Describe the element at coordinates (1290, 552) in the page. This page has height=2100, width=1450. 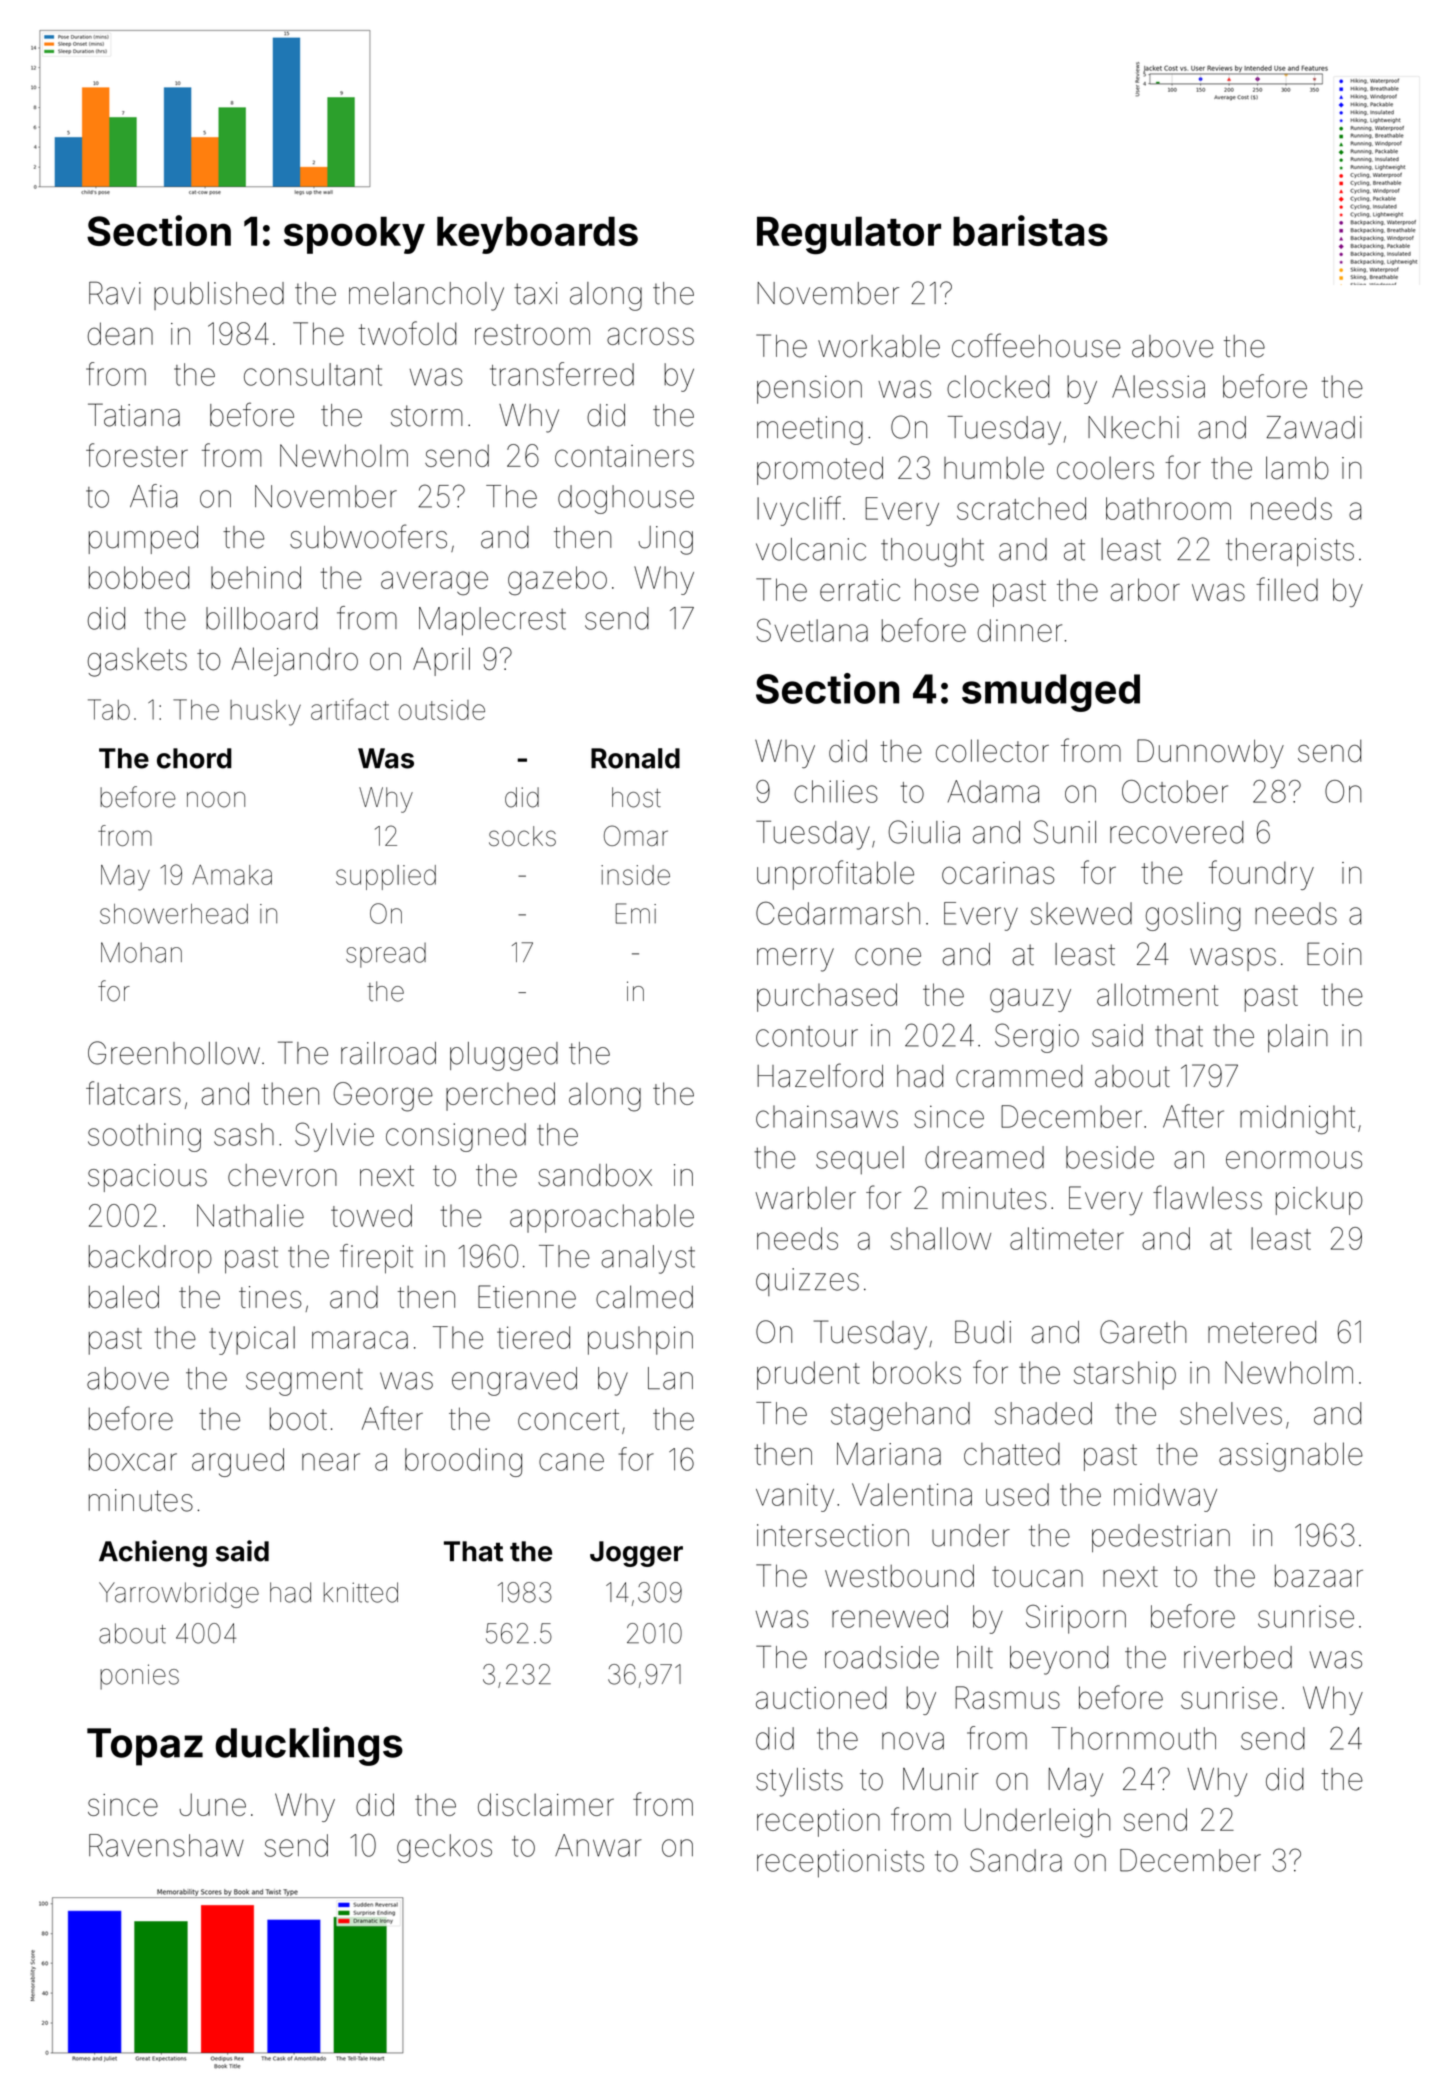
I see `therapists` at that location.
